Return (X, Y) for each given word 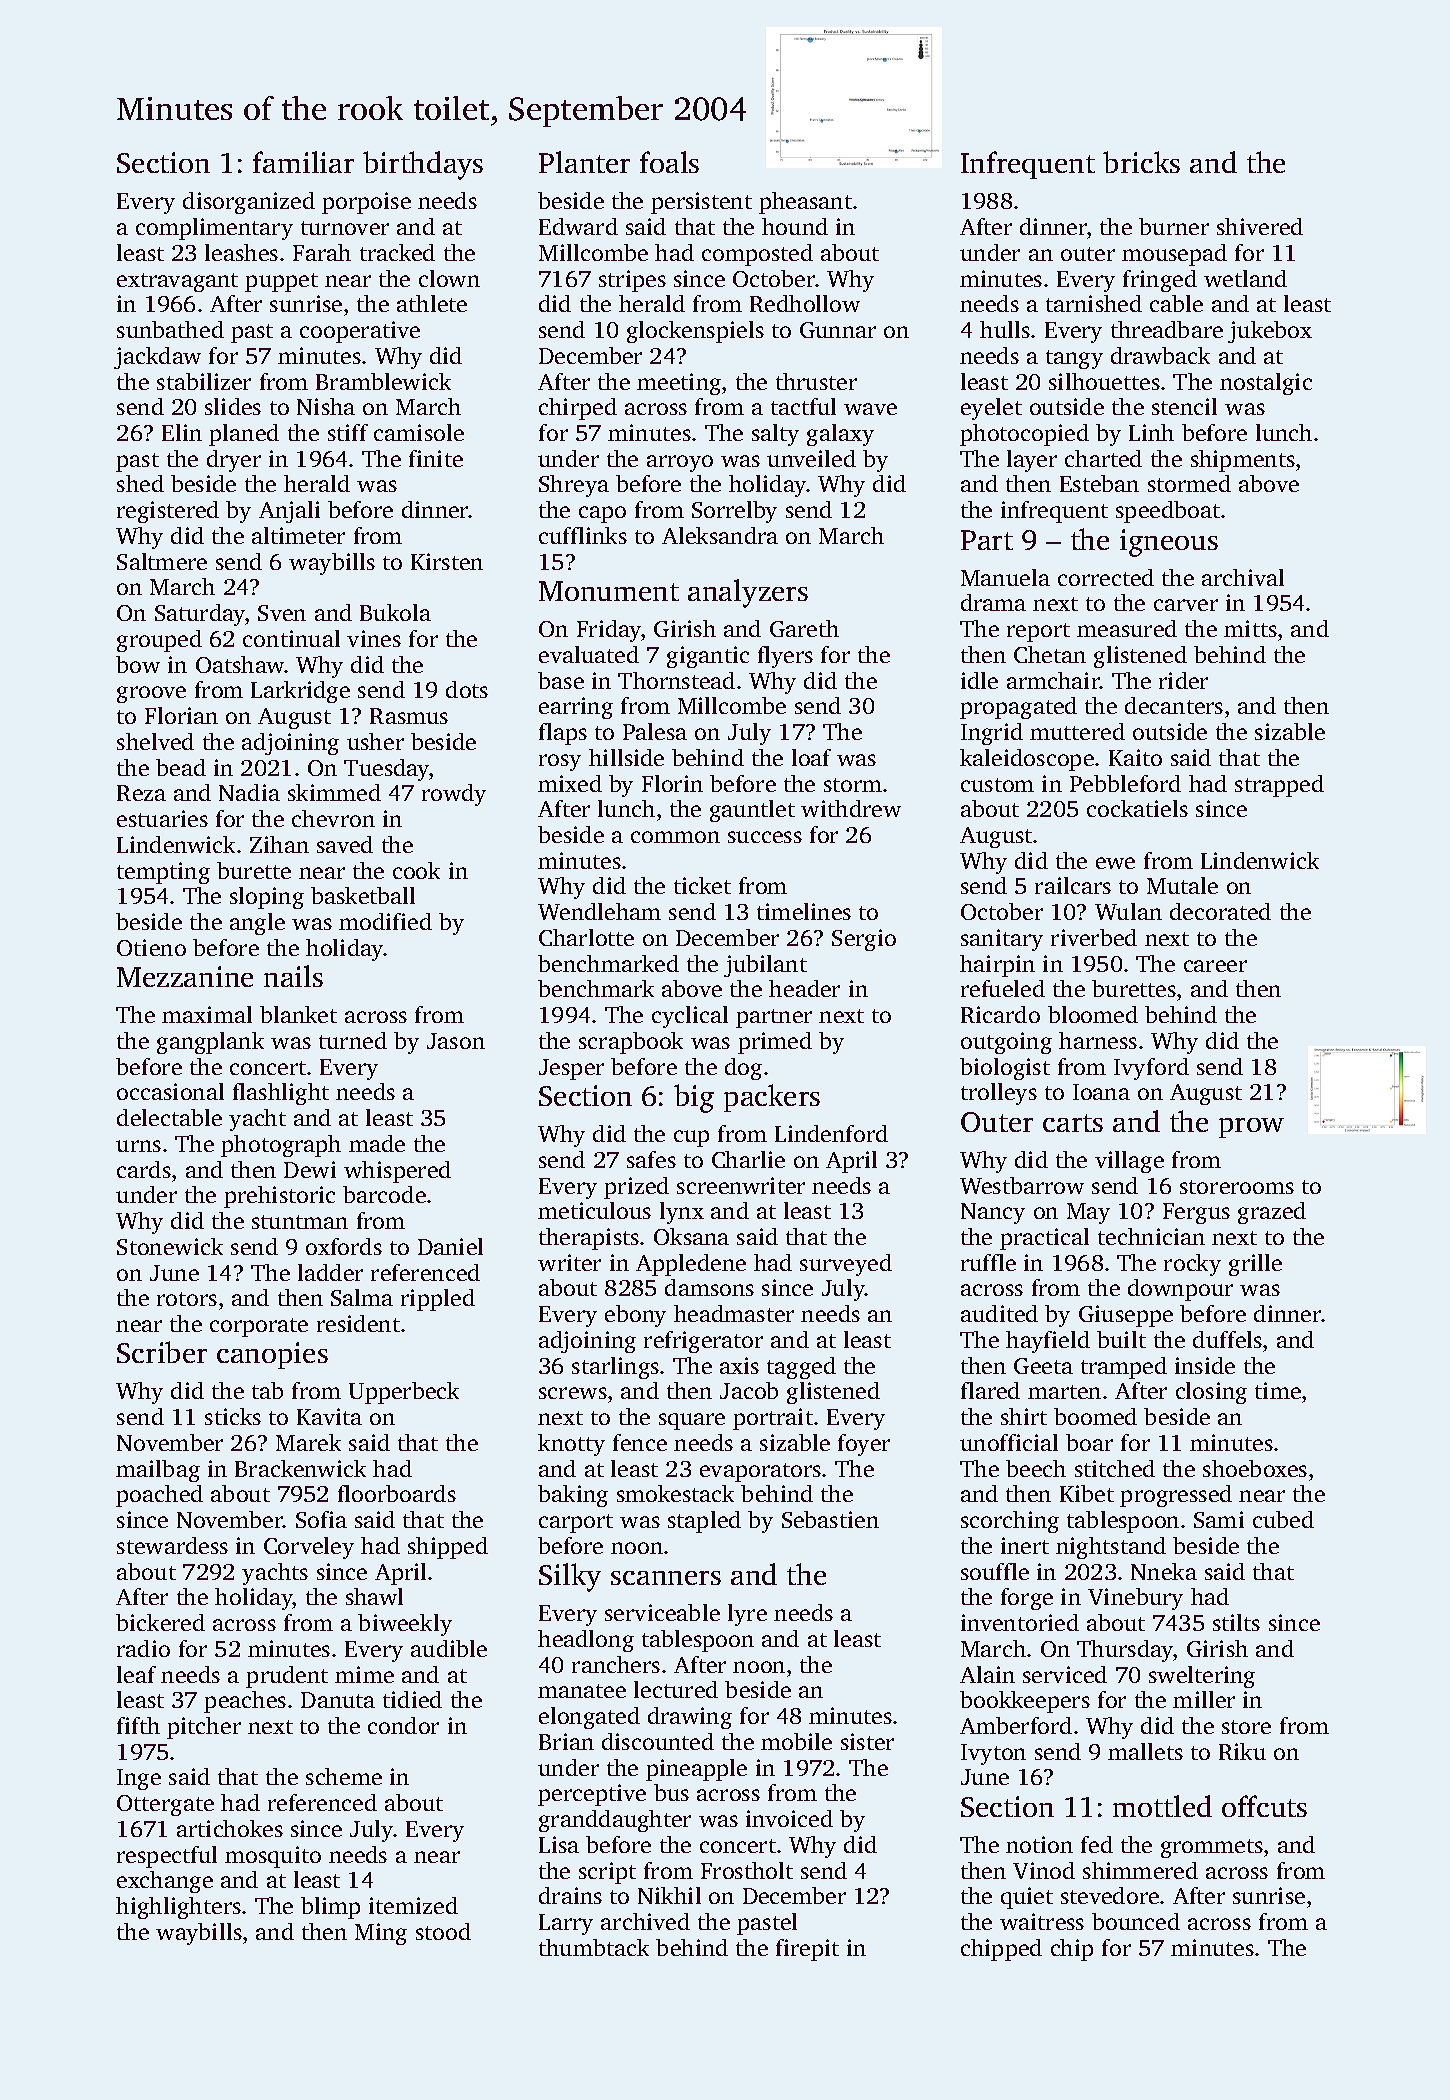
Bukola (395, 612)
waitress (1042, 1921)
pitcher (204, 1728)
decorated (1220, 911)
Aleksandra (720, 535)
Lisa (559, 1844)
